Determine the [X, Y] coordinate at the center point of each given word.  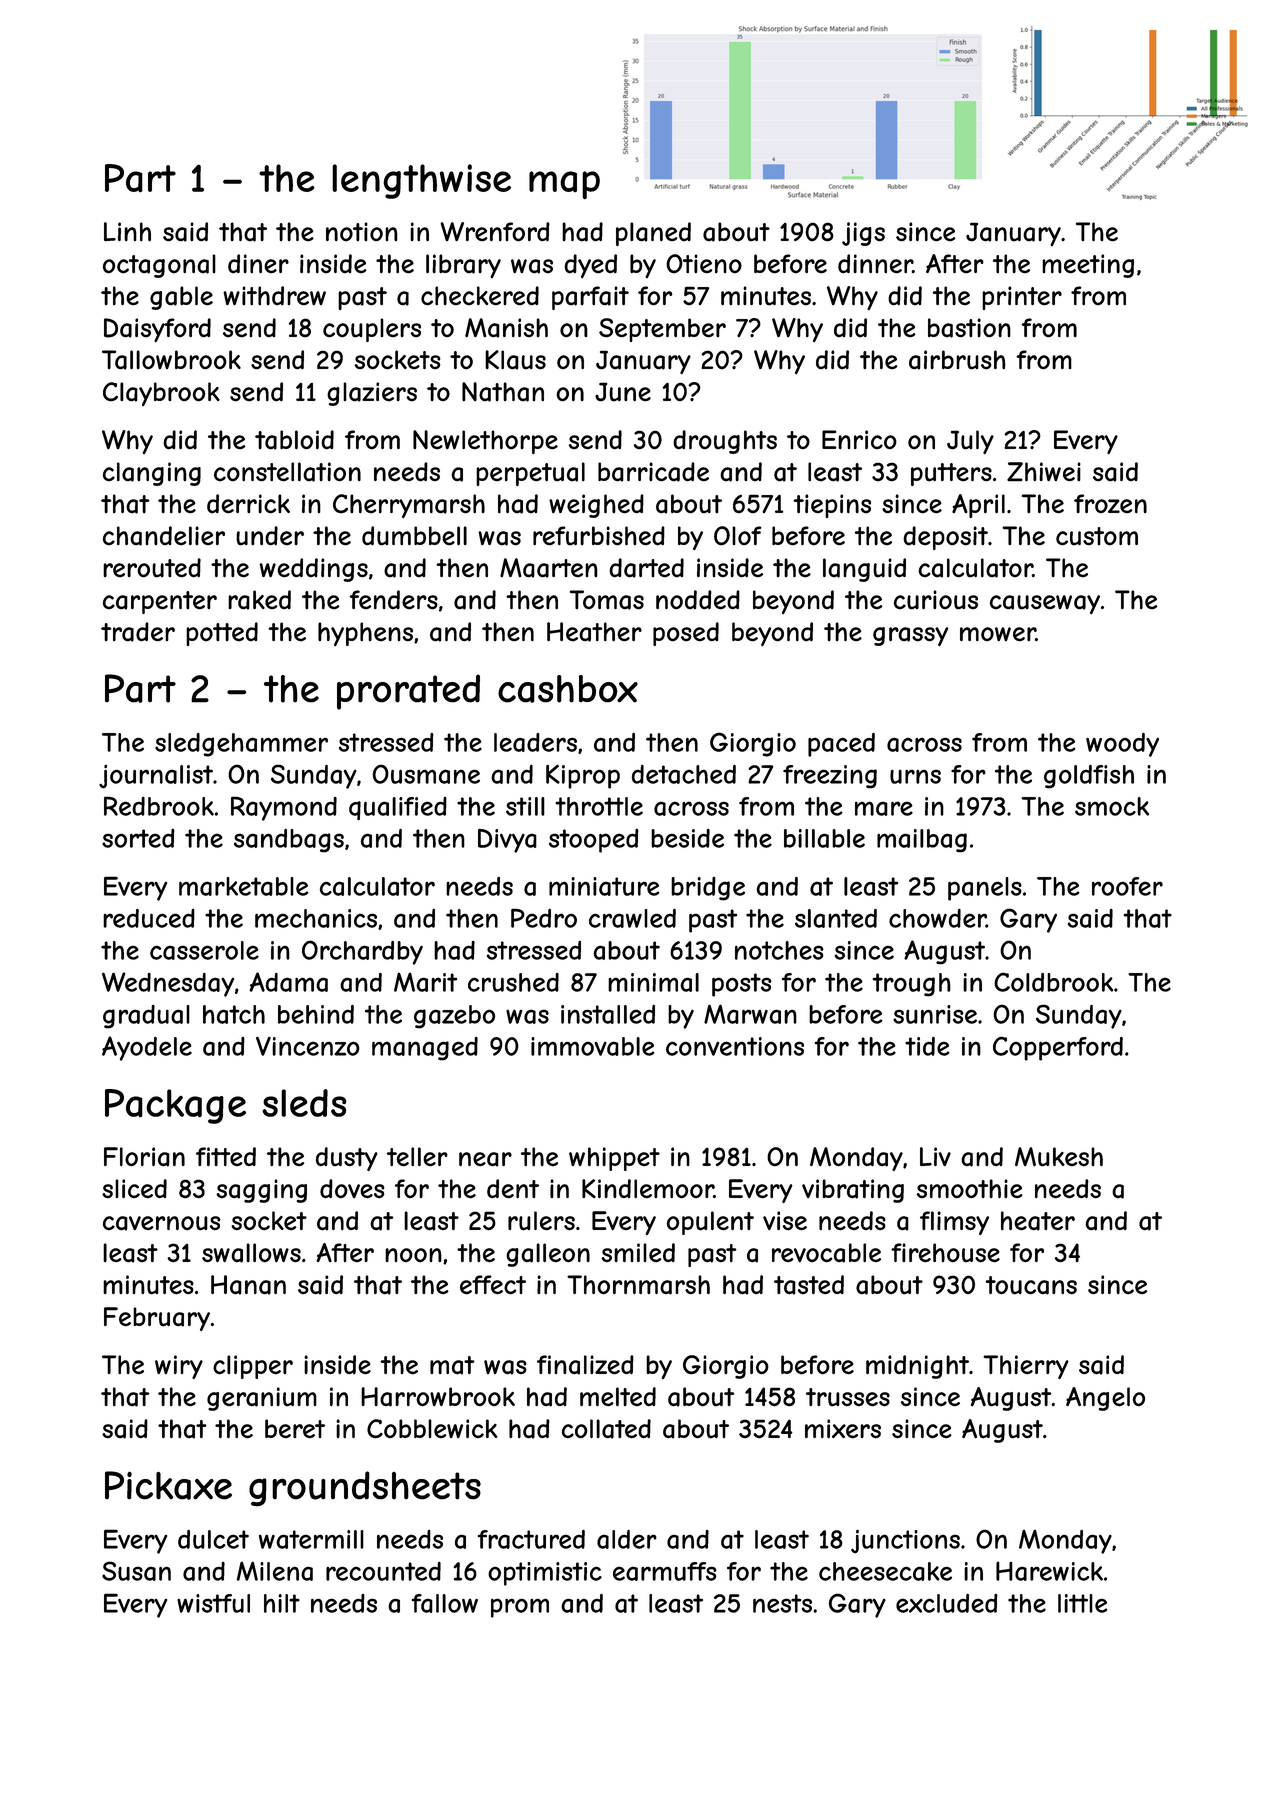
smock [1112, 806]
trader [138, 632]
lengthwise [421, 181]
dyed [590, 266]
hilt [282, 1603]
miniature [604, 886]
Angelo [1105, 1399]
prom [520, 1608]
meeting [1088, 266]
